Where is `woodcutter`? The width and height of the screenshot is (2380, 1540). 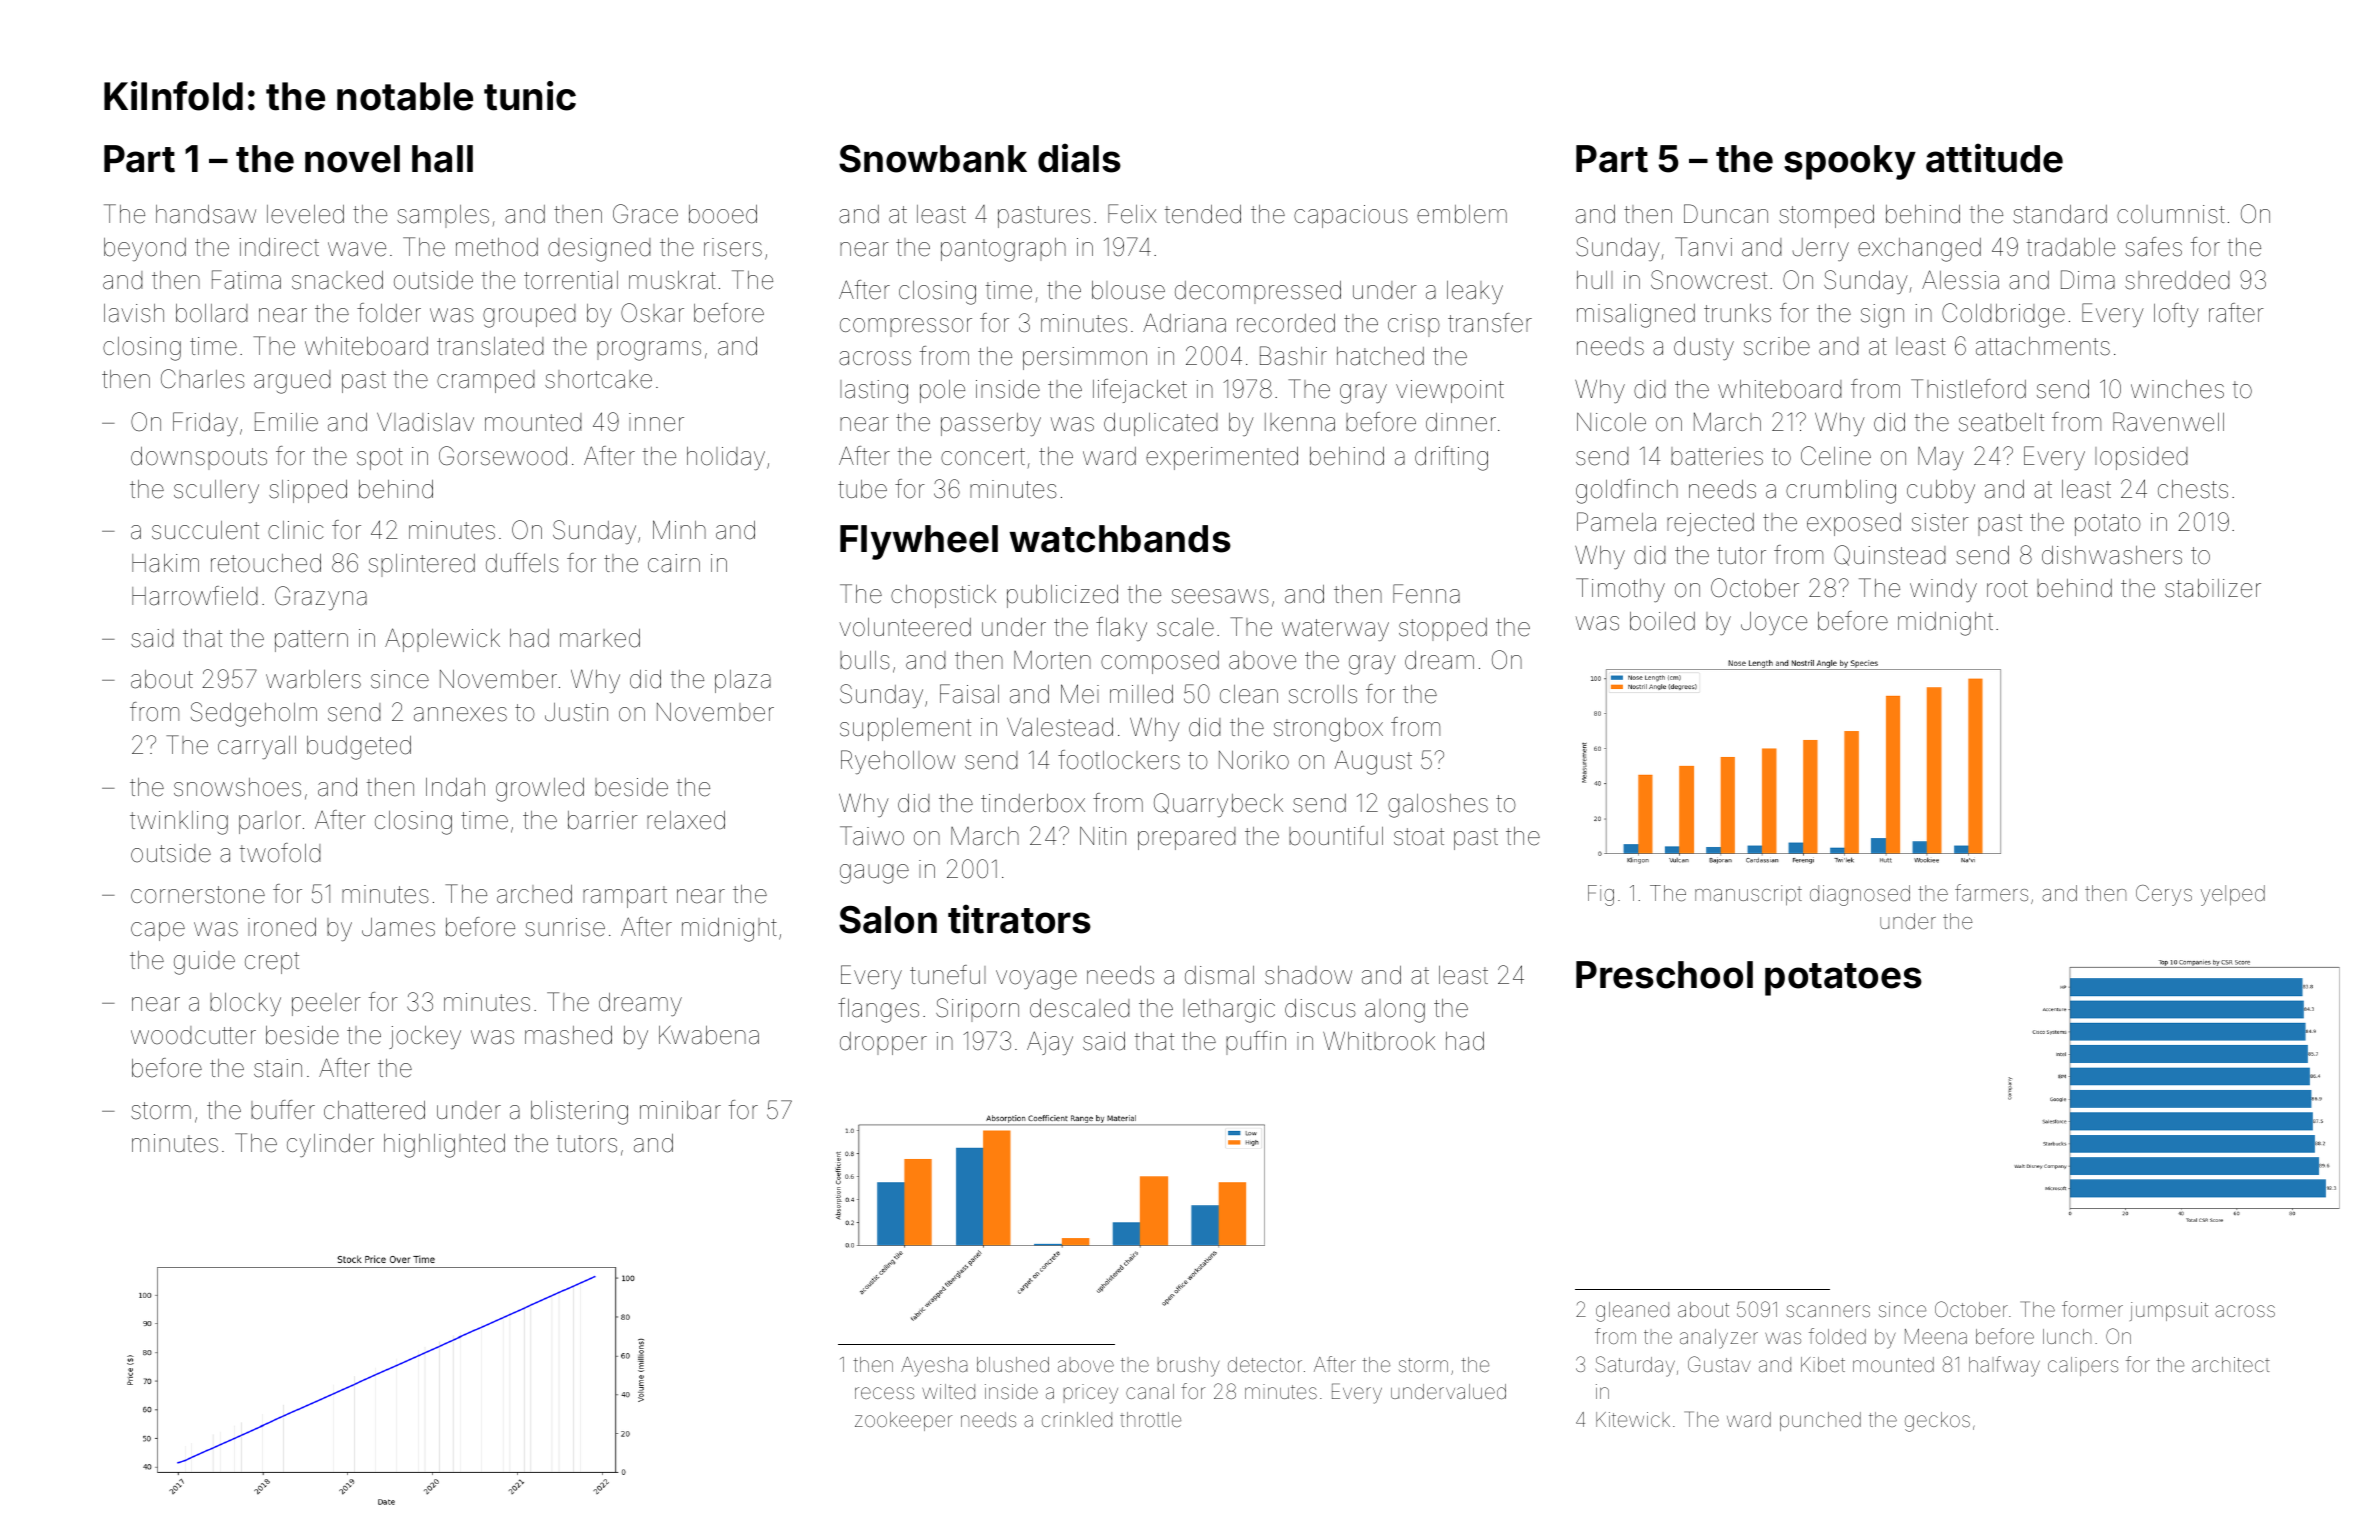 woodcutter is located at coordinates (193, 1035).
